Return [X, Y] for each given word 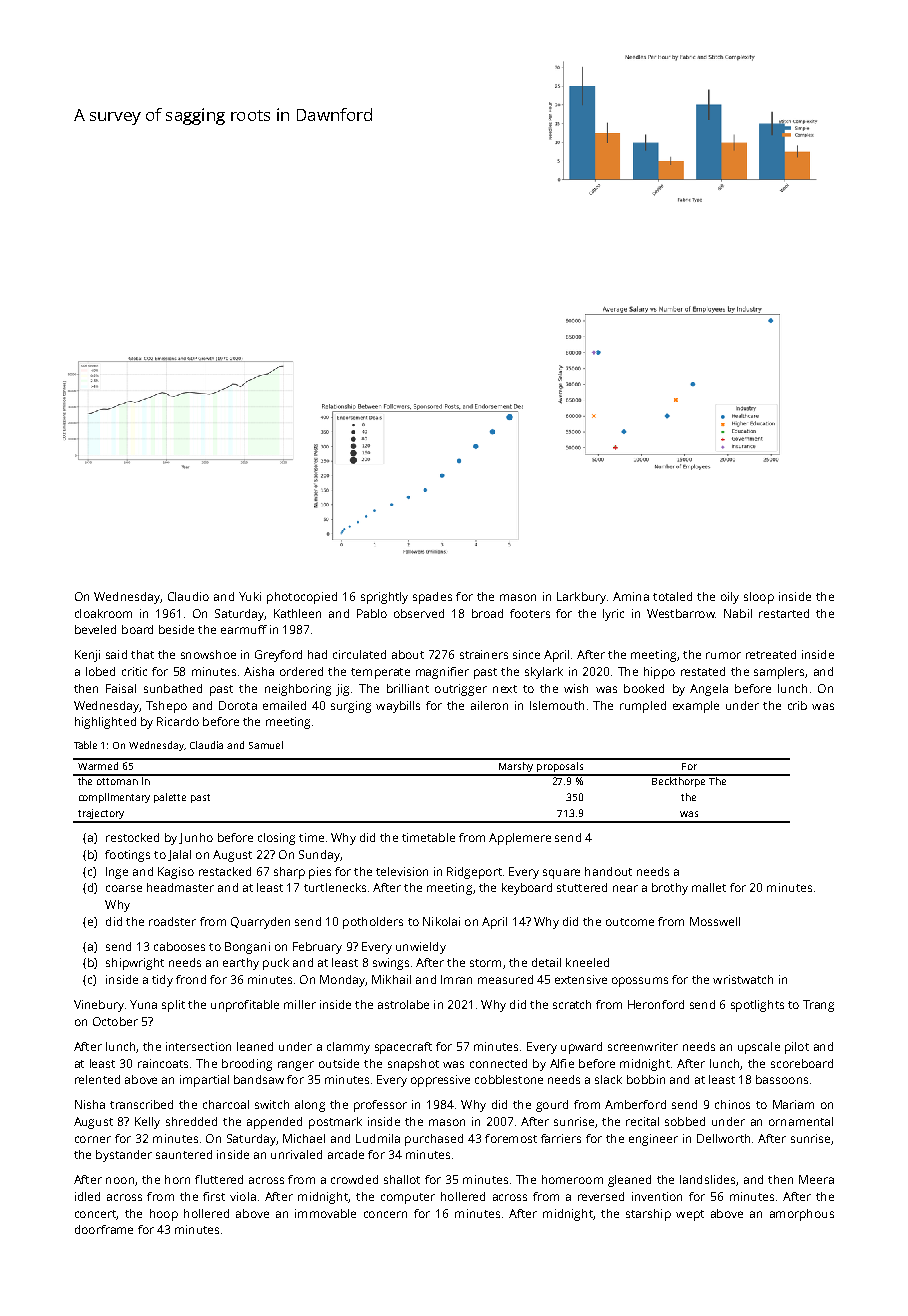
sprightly [384, 598]
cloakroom [103, 613]
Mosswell [715, 921]
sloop [759, 598]
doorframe [104, 1229]
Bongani [247, 948]
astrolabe [403, 1004]
